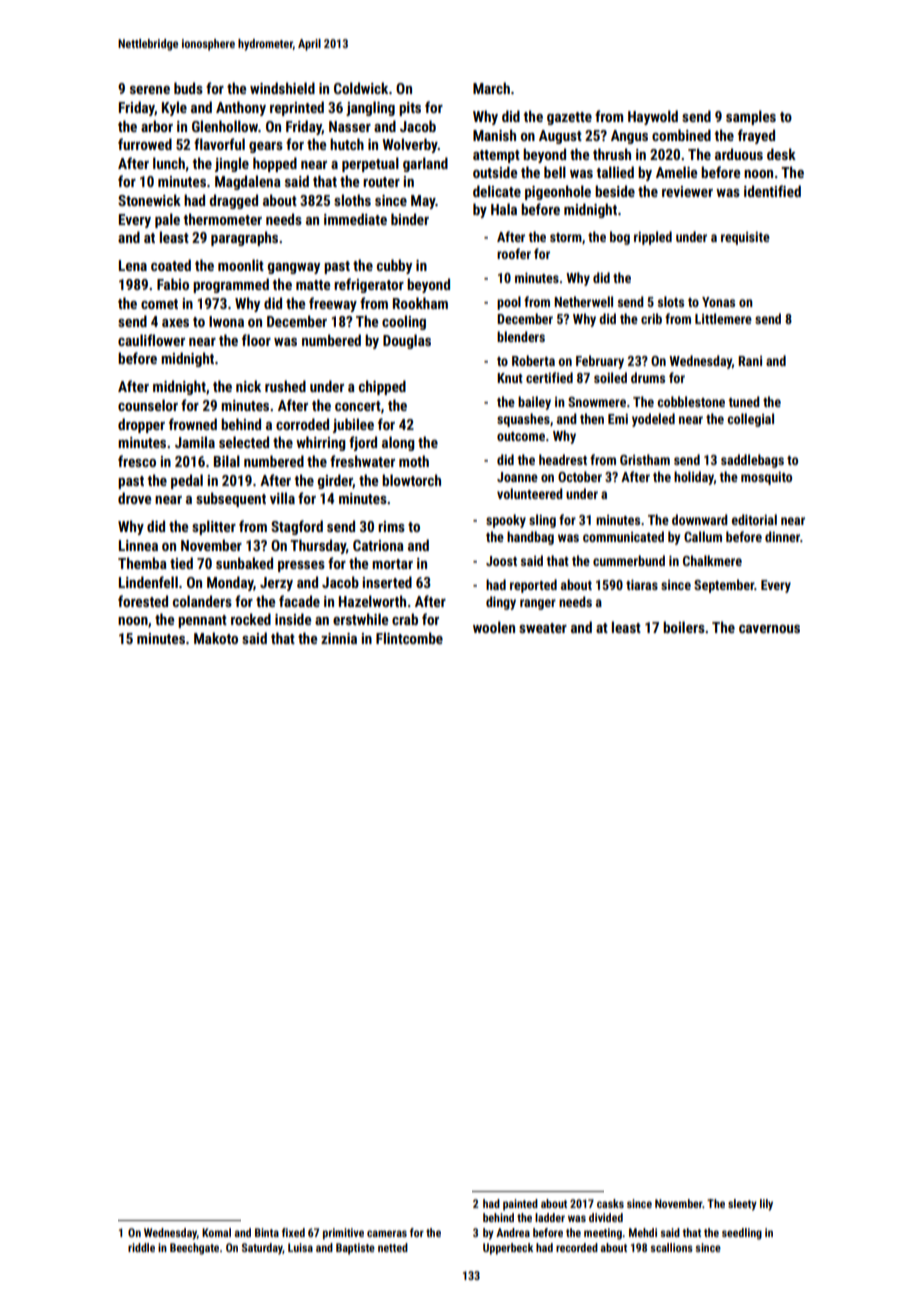  Describe the element at coordinates (141, 1247) in the image. I see `riddle` at that location.
